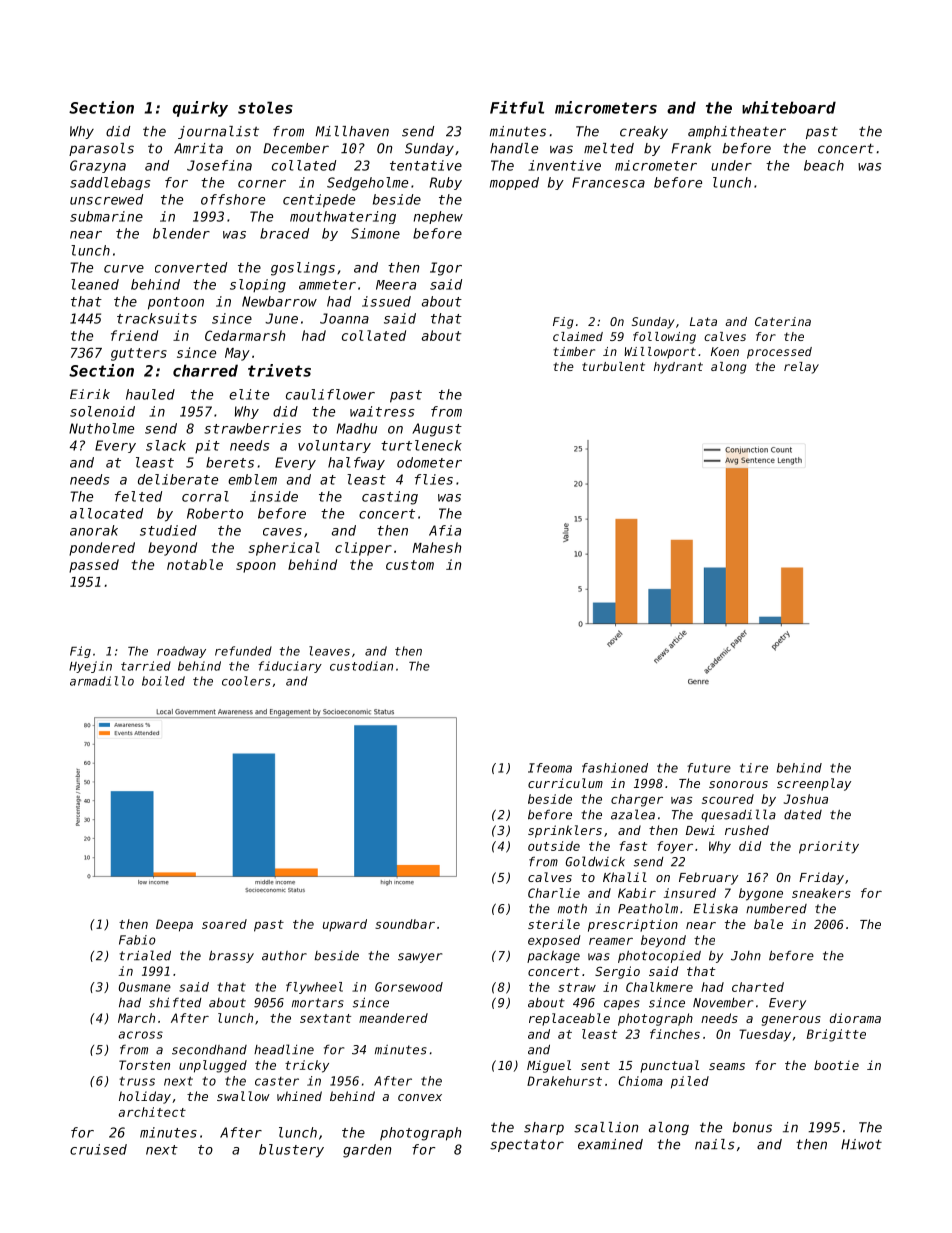 The width and height of the page is (952, 1233). What do you see at coordinates (789, 107) in the page?
I see `whiteboard` at bounding box center [789, 107].
